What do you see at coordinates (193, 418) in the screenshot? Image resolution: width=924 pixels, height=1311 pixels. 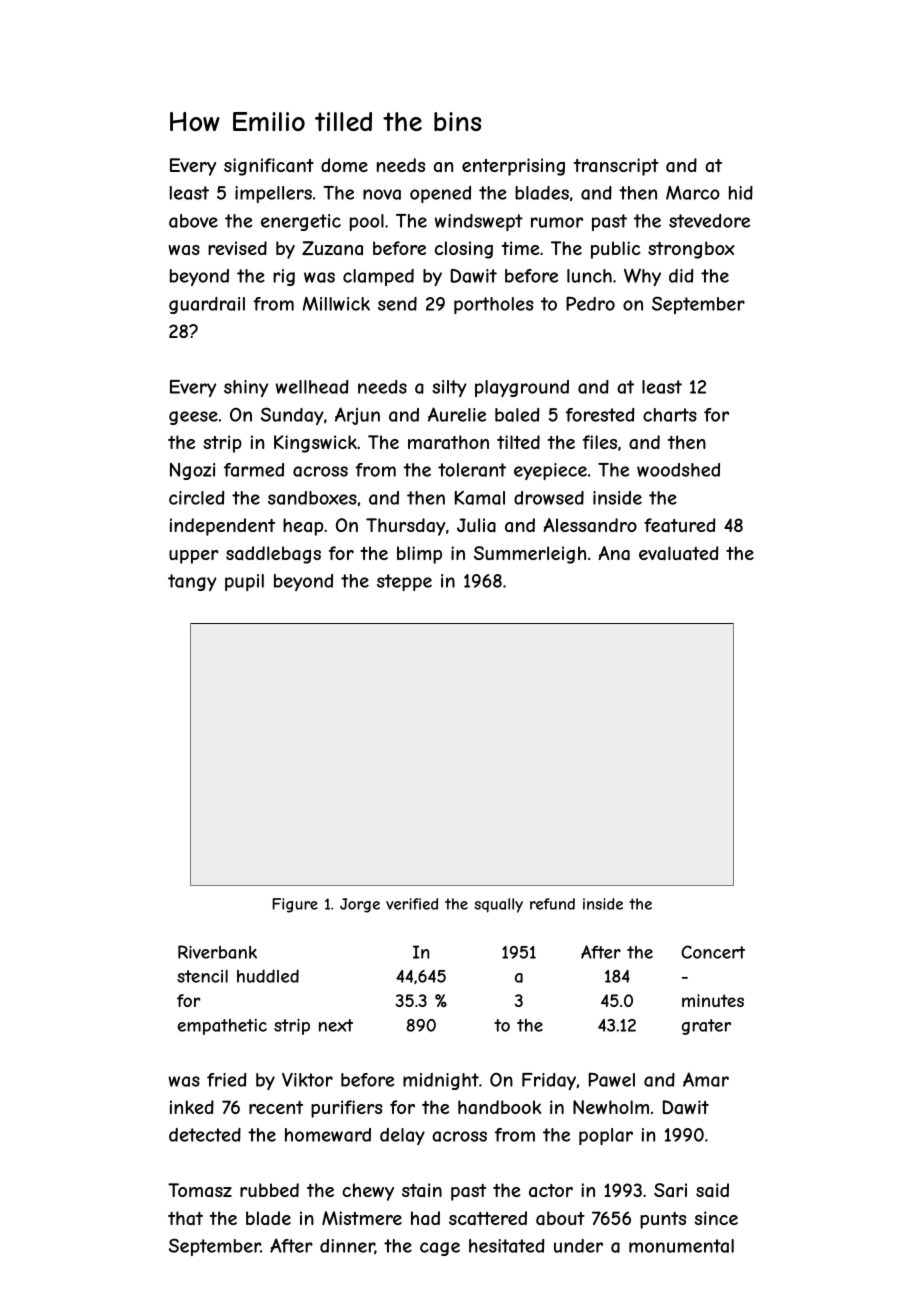 I see `geese` at bounding box center [193, 418].
